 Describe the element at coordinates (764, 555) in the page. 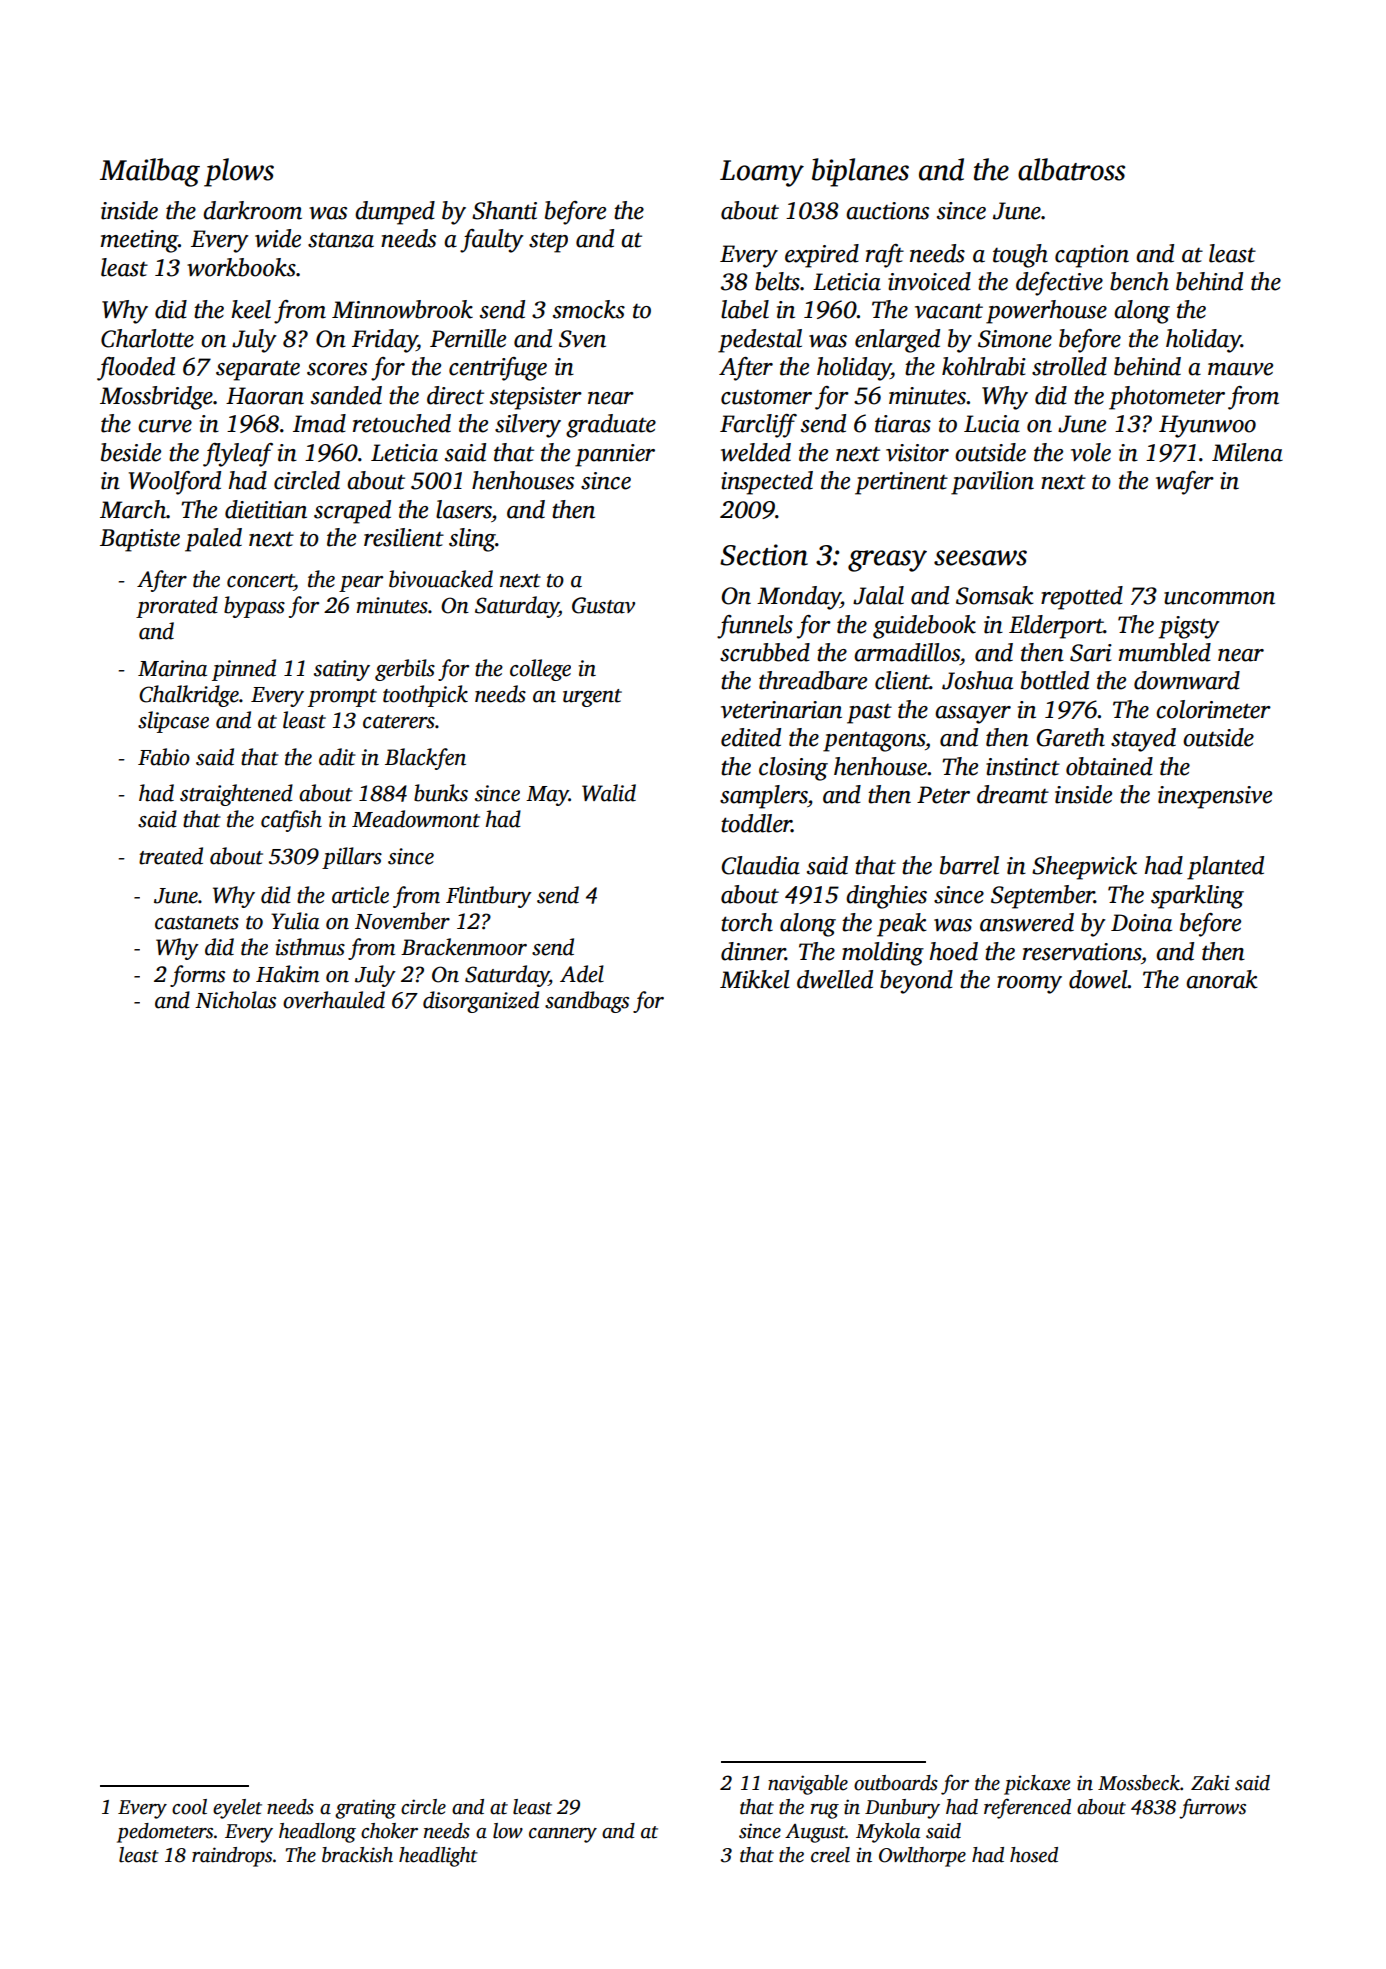

I see `Section` at that location.
